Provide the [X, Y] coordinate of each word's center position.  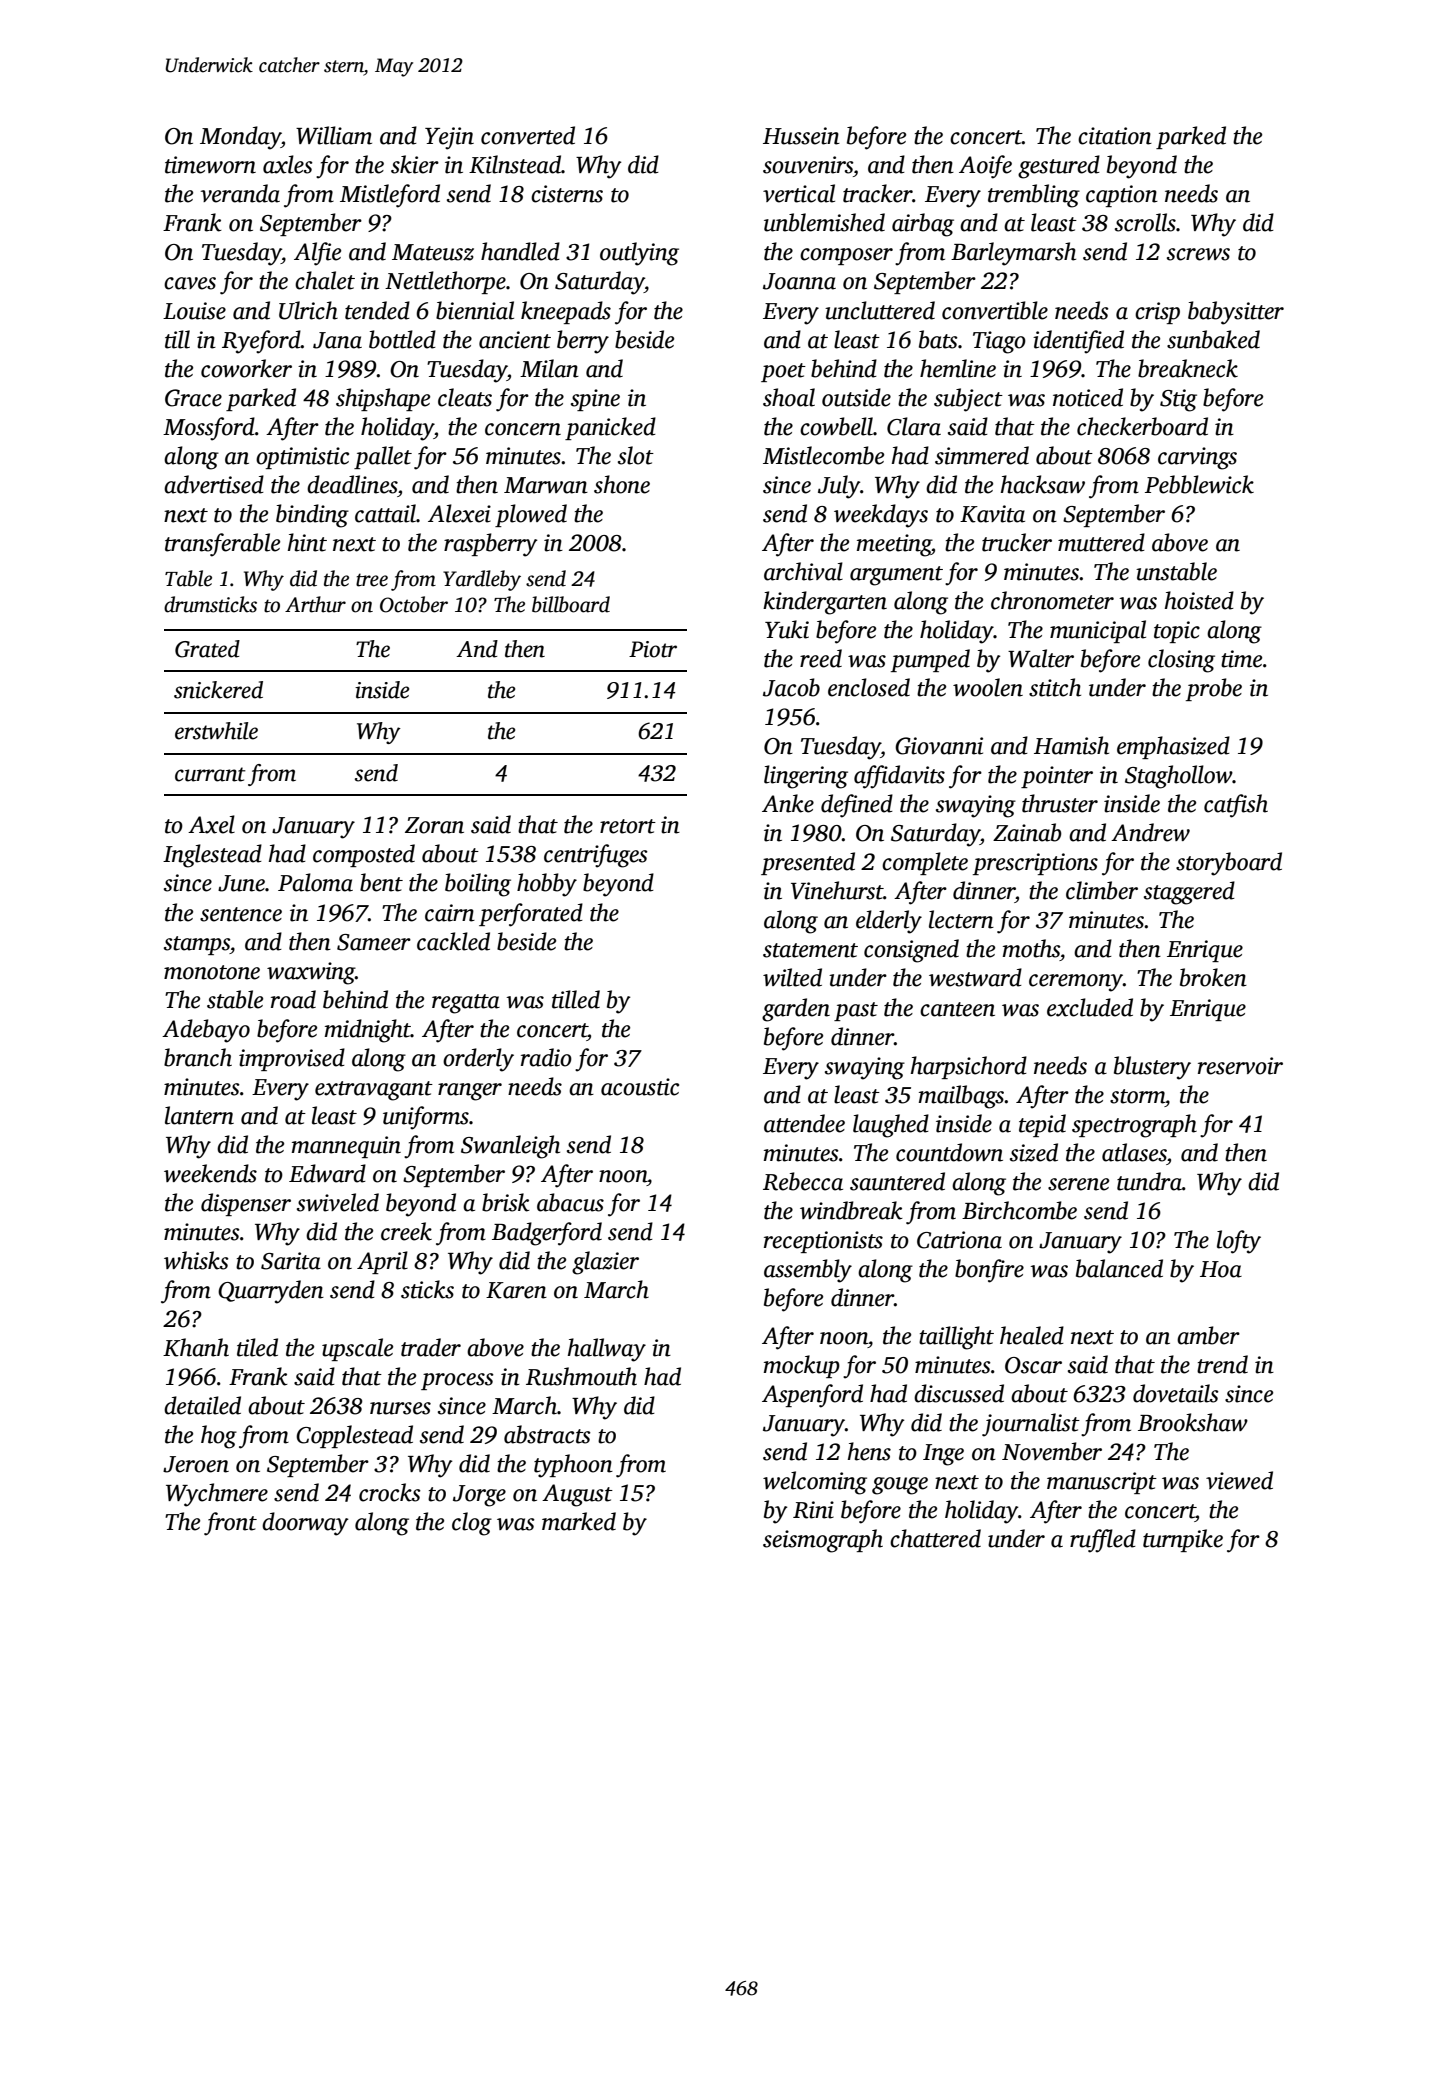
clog [472, 1524]
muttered [1101, 542]
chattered [935, 1538]
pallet [383, 457]
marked [579, 1521]
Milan [549, 368]
